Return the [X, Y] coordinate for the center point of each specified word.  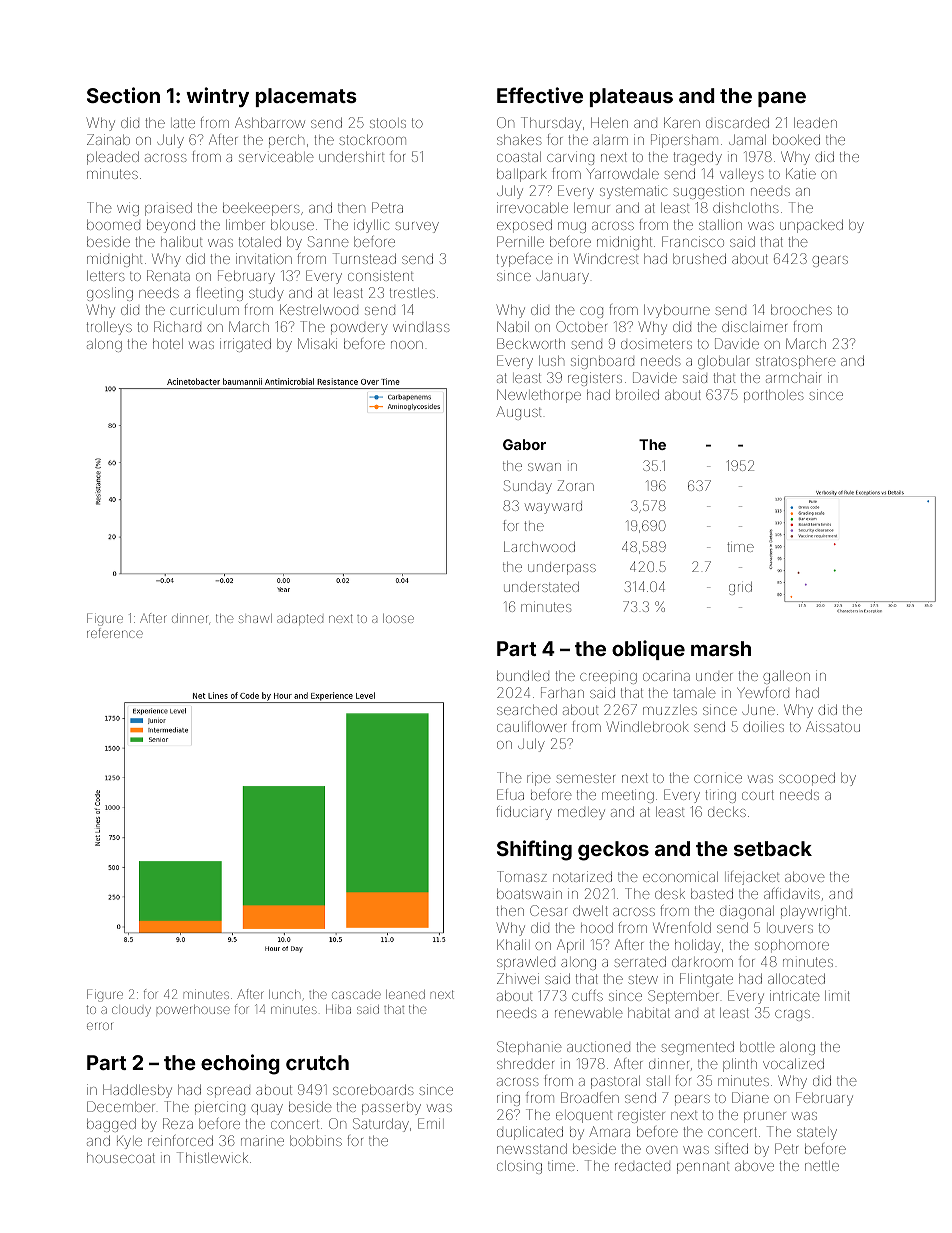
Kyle [129, 1142]
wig [128, 209]
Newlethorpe [539, 396]
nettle [822, 1166]
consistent [380, 275]
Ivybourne [677, 311]
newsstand [532, 1148]
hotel [168, 344]
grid [740, 588]
